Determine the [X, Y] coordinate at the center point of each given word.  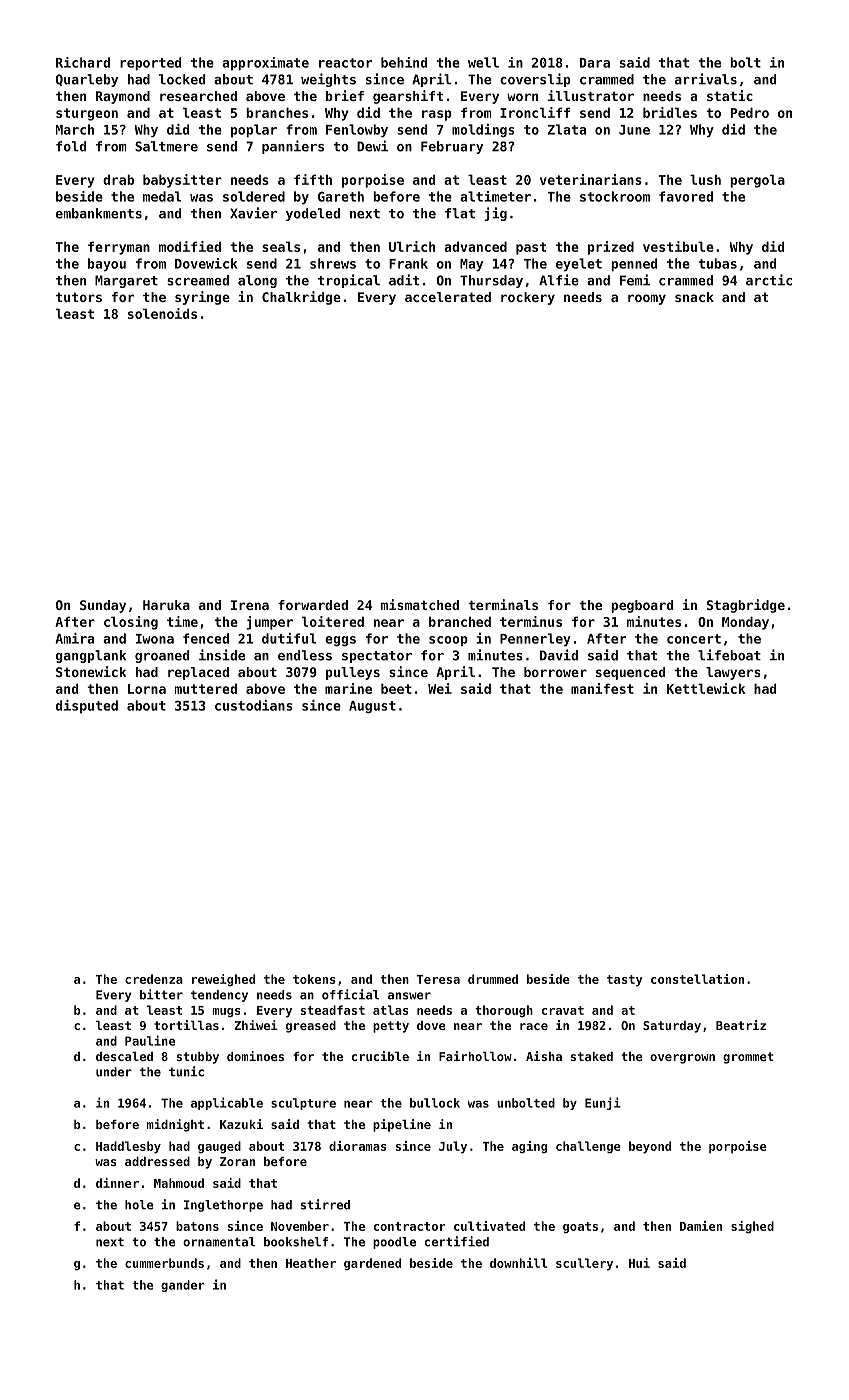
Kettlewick [706, 688]
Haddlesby [128, 1147]
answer [409, 996]
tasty [625, 981]
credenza [154, 979]
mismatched [420, 604]
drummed [493, 979]
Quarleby [87, 80]
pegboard [642, 606]
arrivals [706, 79]
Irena [250, 605]
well [483, 62]
